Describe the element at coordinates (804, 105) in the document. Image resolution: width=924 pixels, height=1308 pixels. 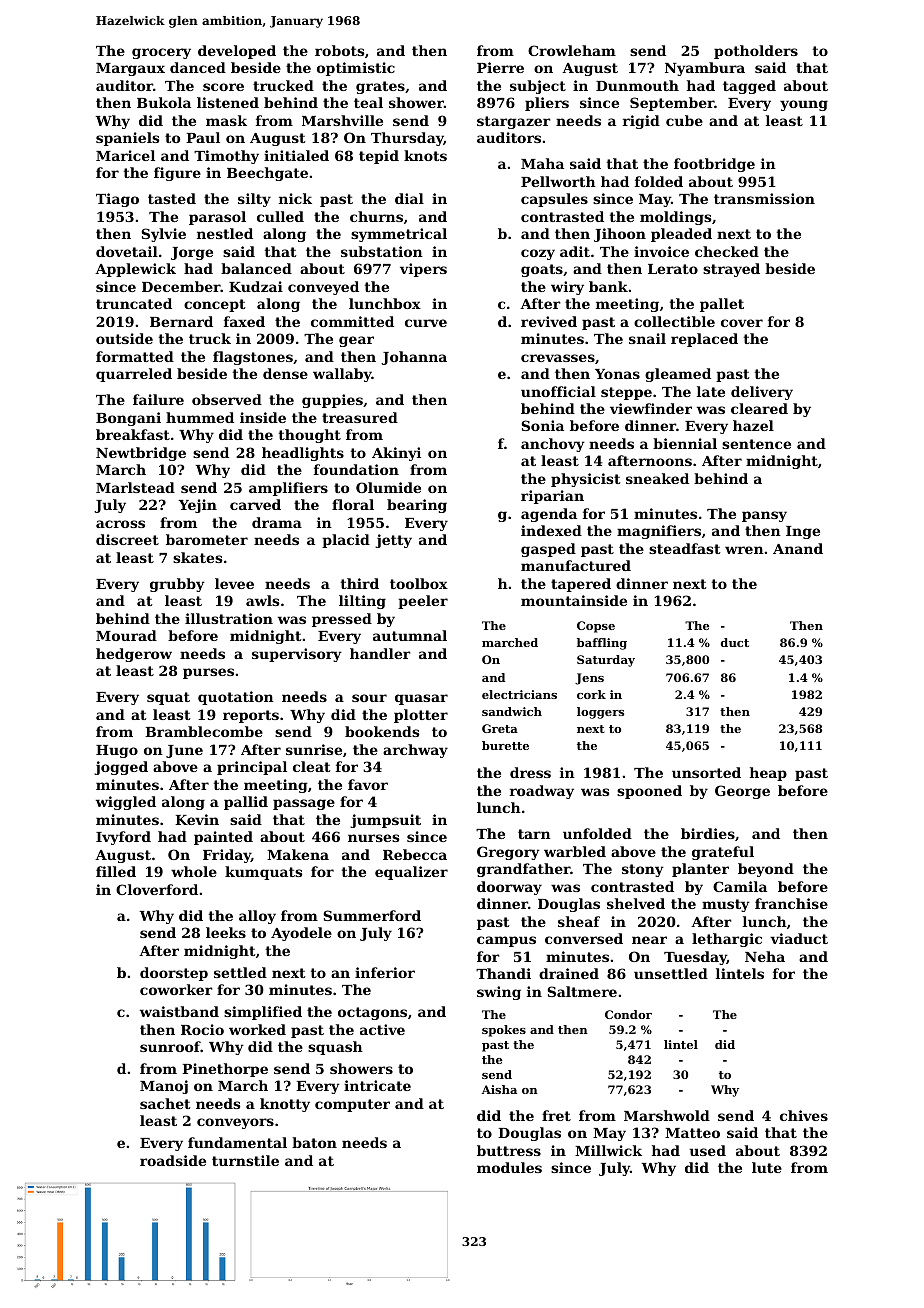
I see `young` at that location.
